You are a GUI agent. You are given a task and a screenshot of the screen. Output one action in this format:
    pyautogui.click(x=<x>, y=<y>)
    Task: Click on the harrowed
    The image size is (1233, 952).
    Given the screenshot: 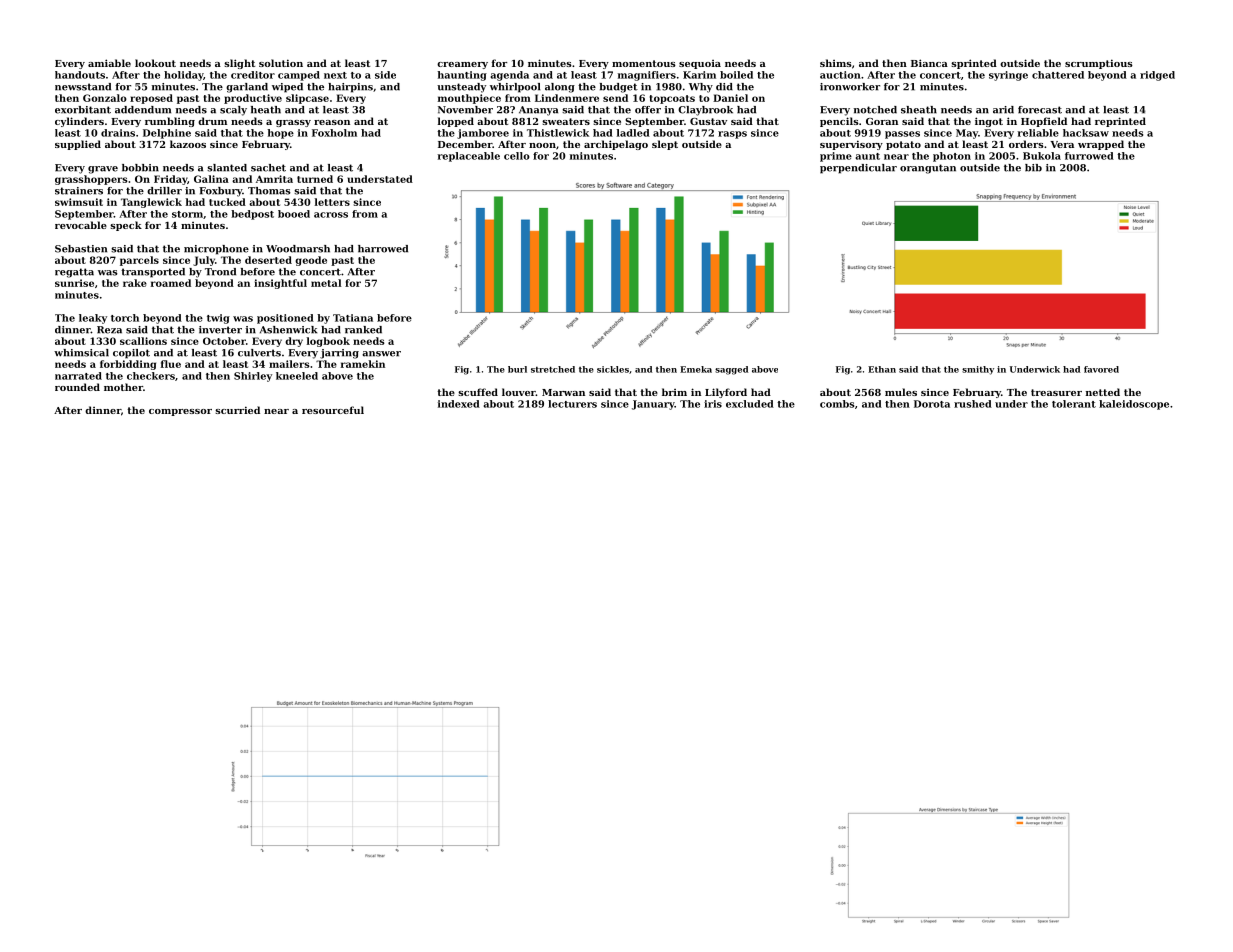 What is the action you would take?
    pyautogui.click(x=383, y=249)
